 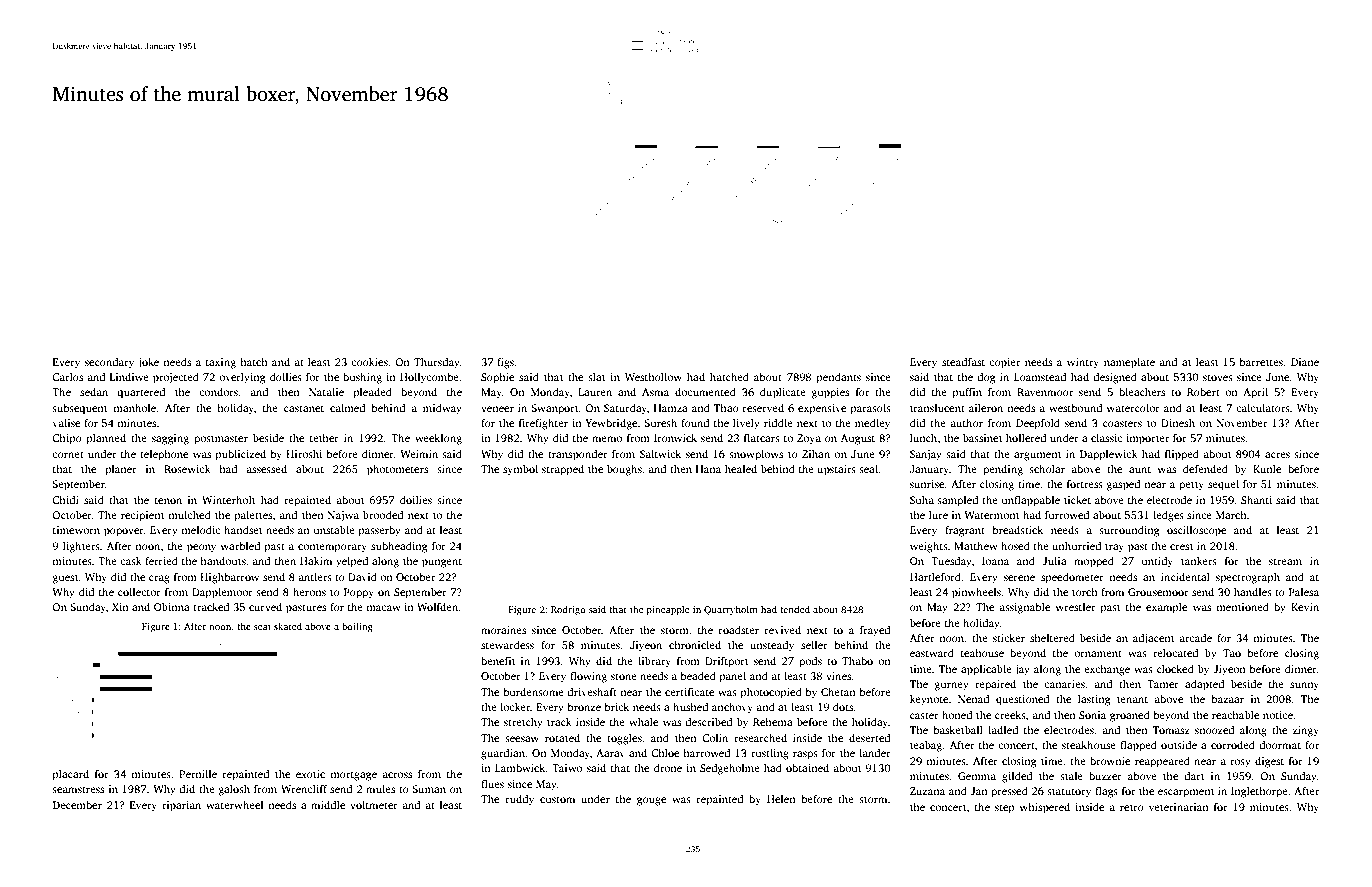 What do you see at coordinates (492, 783) in the screenshot?
I see `flues` at bounding box center [492, 783].
